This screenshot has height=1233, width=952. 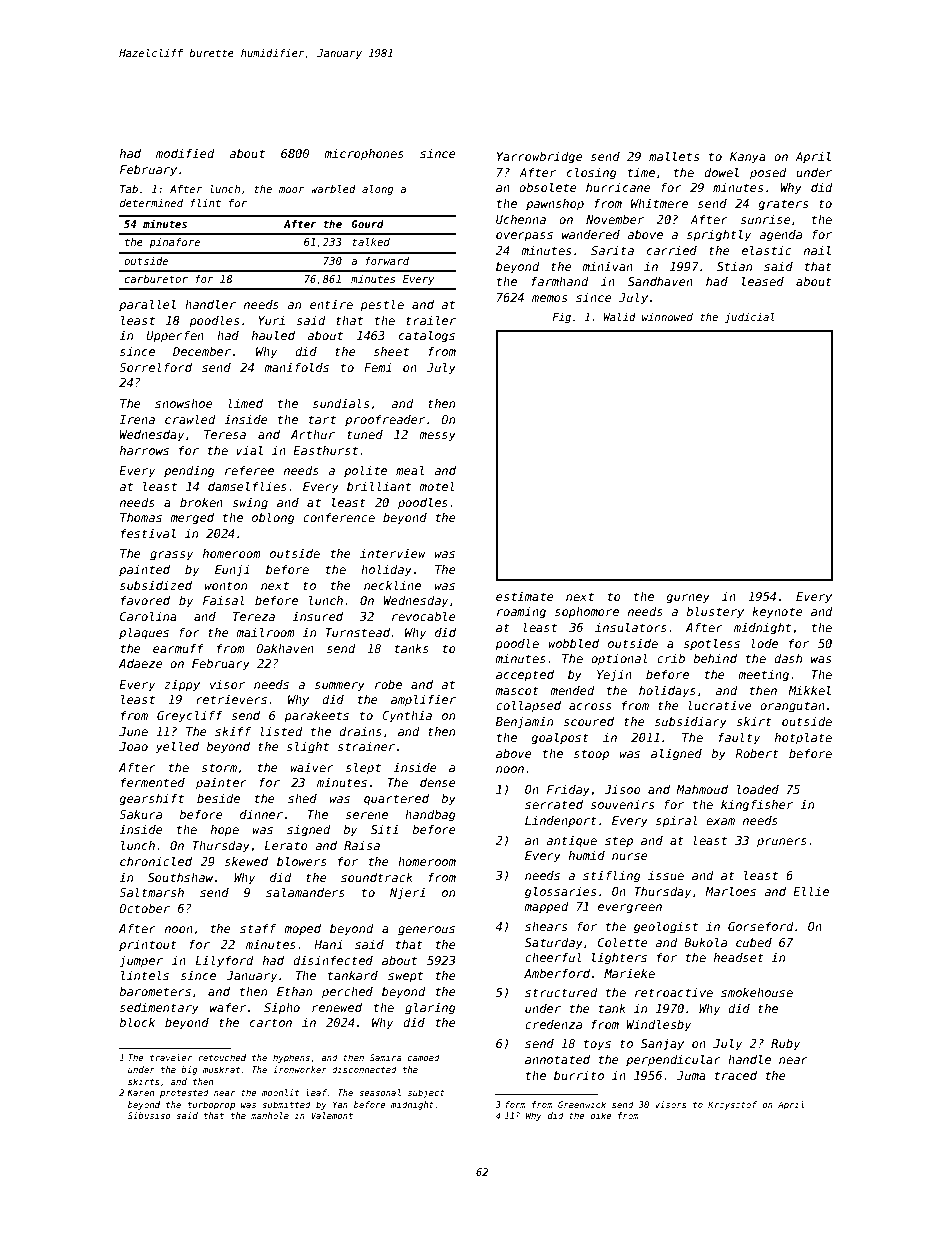 What do you see at coordinates (340, 687) in the screenshot?
I see `summery` at bounding box center [340, 687].
